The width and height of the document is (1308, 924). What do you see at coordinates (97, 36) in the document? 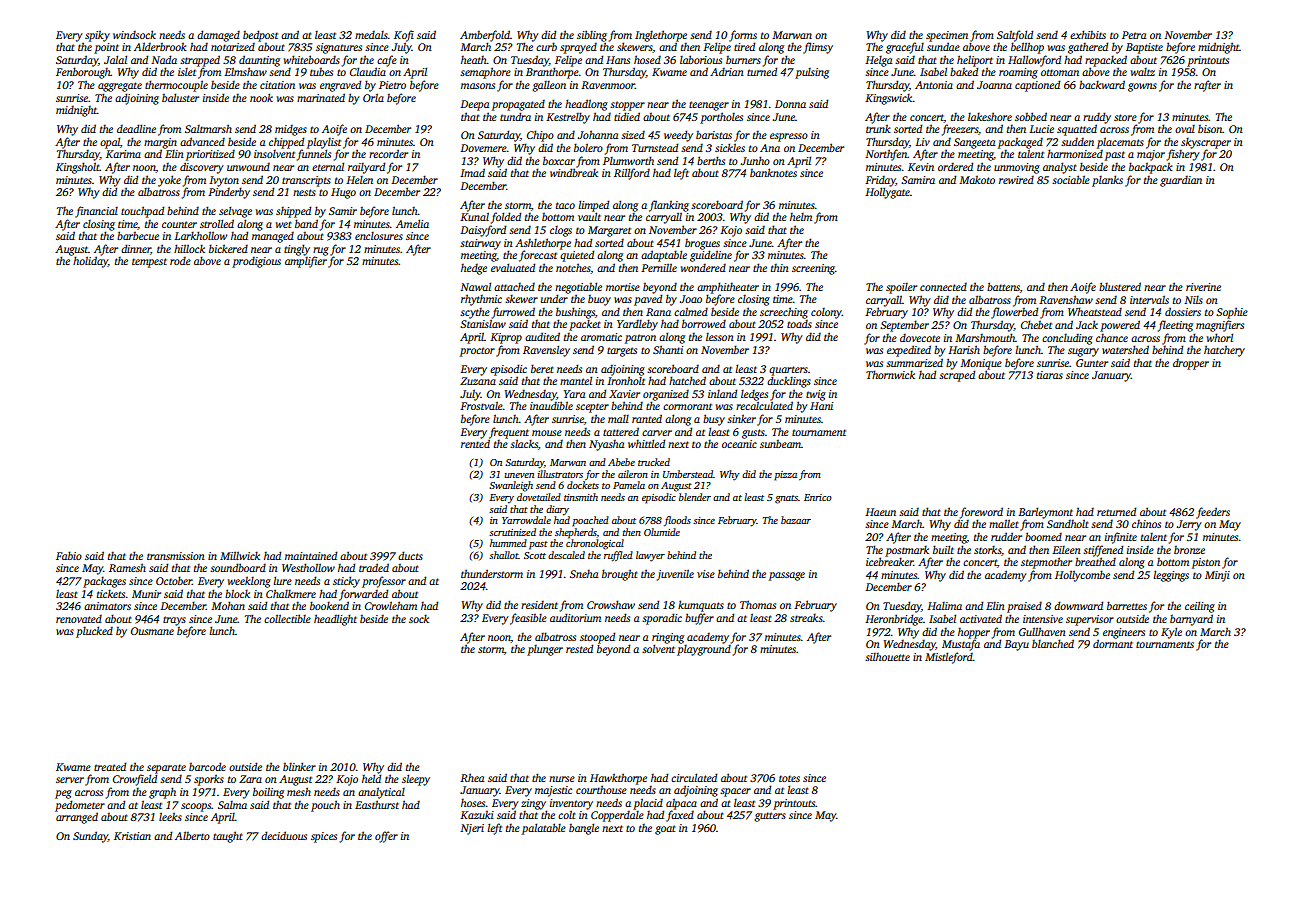
I see `spiky` at bounding box center [97, 36].
